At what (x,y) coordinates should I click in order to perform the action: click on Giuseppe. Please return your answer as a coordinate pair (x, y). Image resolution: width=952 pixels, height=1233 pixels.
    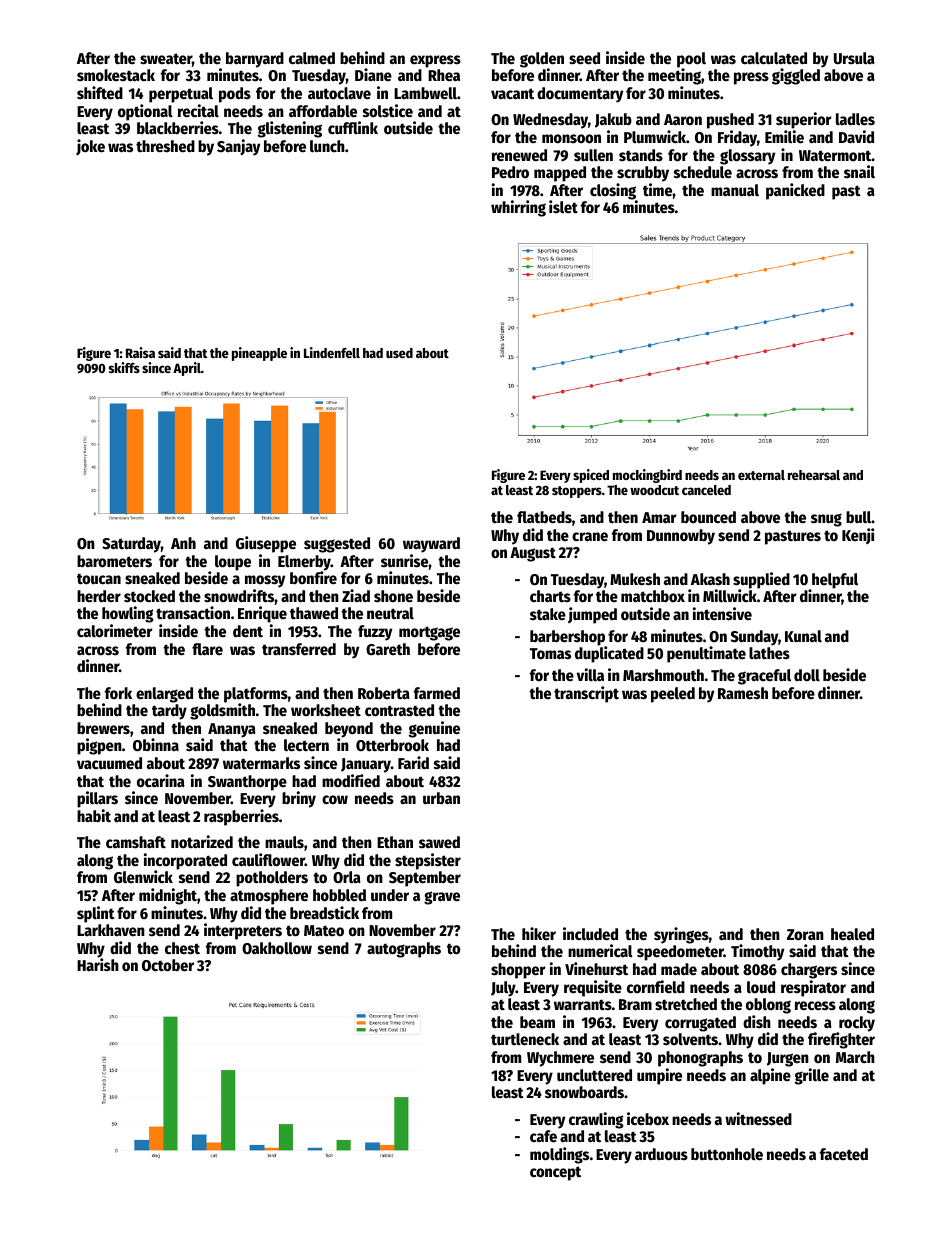
    Looking at the image, I should click on (266, 544).
